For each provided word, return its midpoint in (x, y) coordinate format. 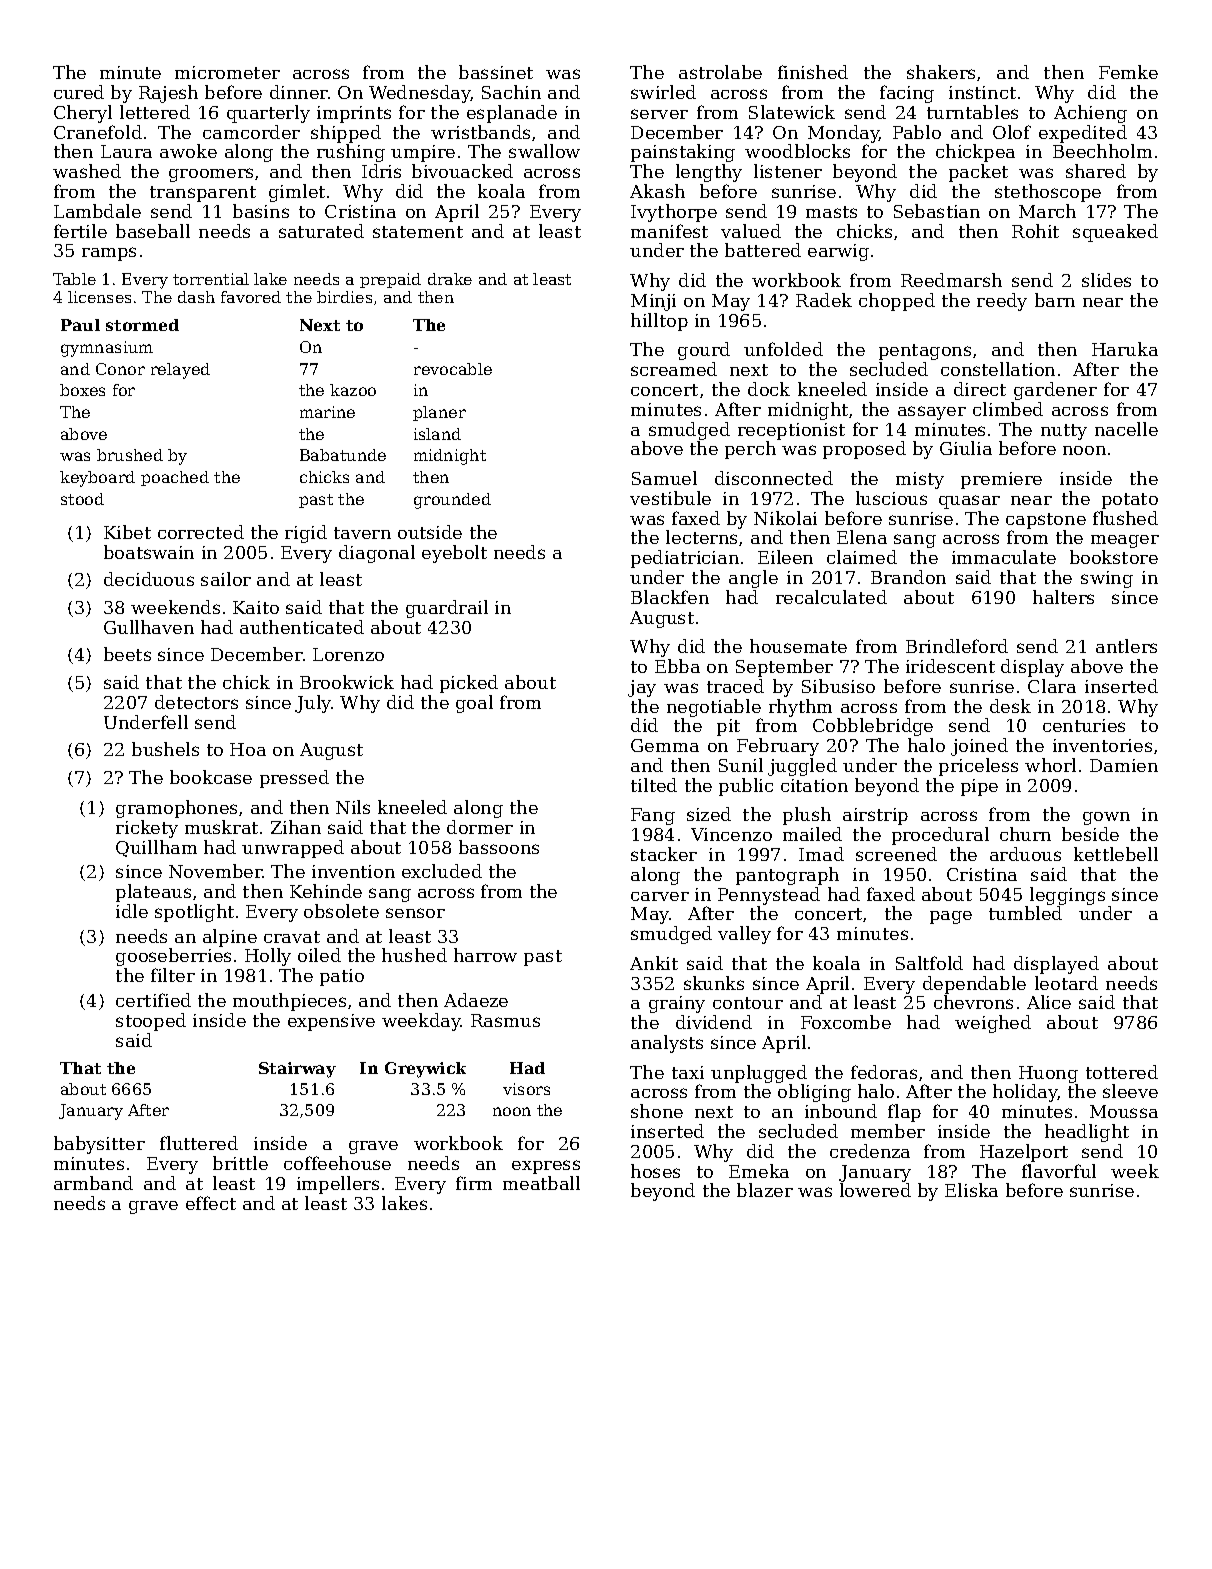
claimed (862, 557)
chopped (897, 302)
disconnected (774, 478)
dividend (714, 1022)
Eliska (971, 1190)
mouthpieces (289, 1002)
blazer (765, 1190)
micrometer (227, 72)
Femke (1128, 72)
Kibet (127, 532)
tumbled (1025, 913)
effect (211, 1203)
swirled (663, 92)
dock (769, 389)
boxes (82, 390)
